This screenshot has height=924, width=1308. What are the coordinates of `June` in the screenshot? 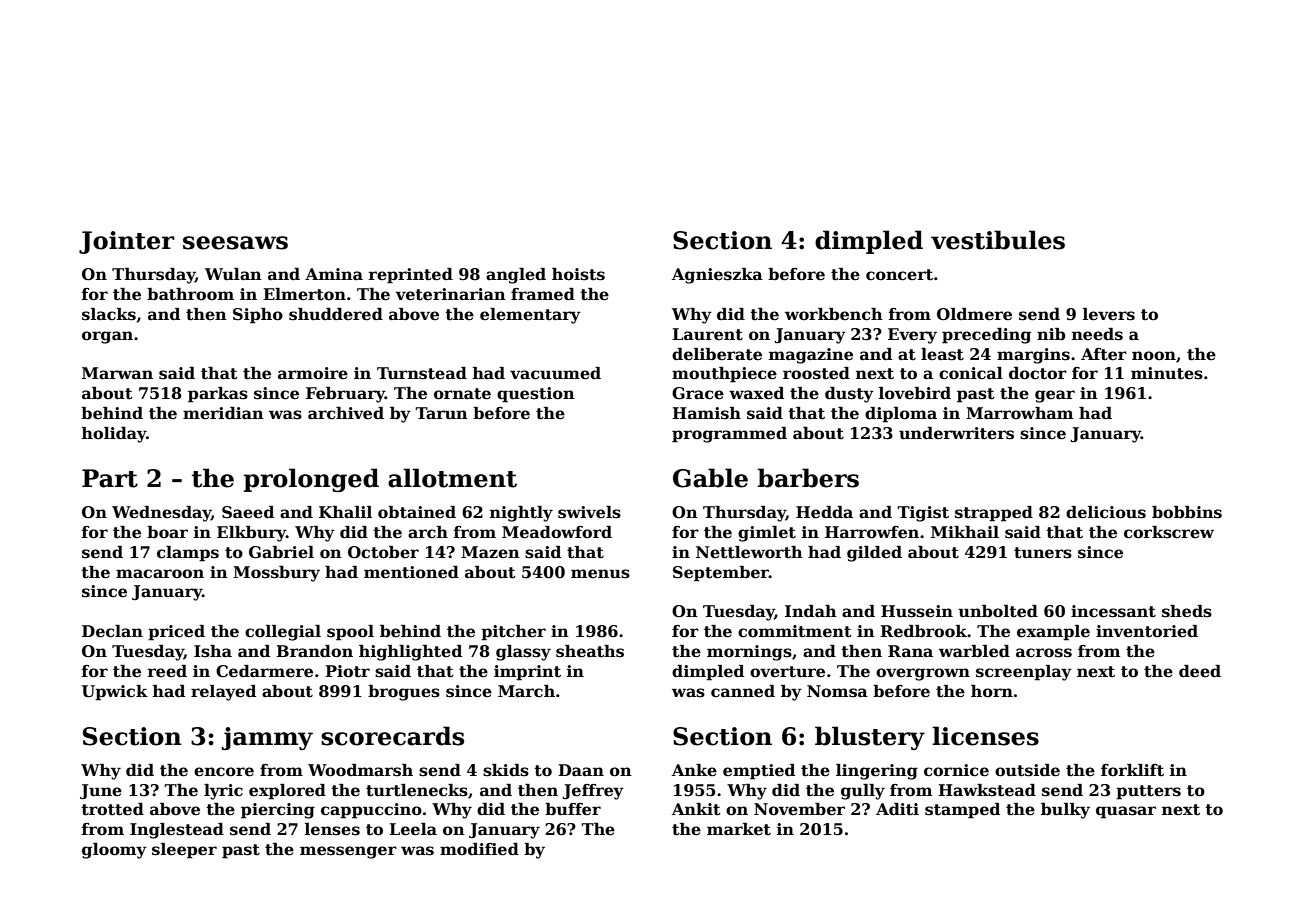 It's located at (101, 791).
